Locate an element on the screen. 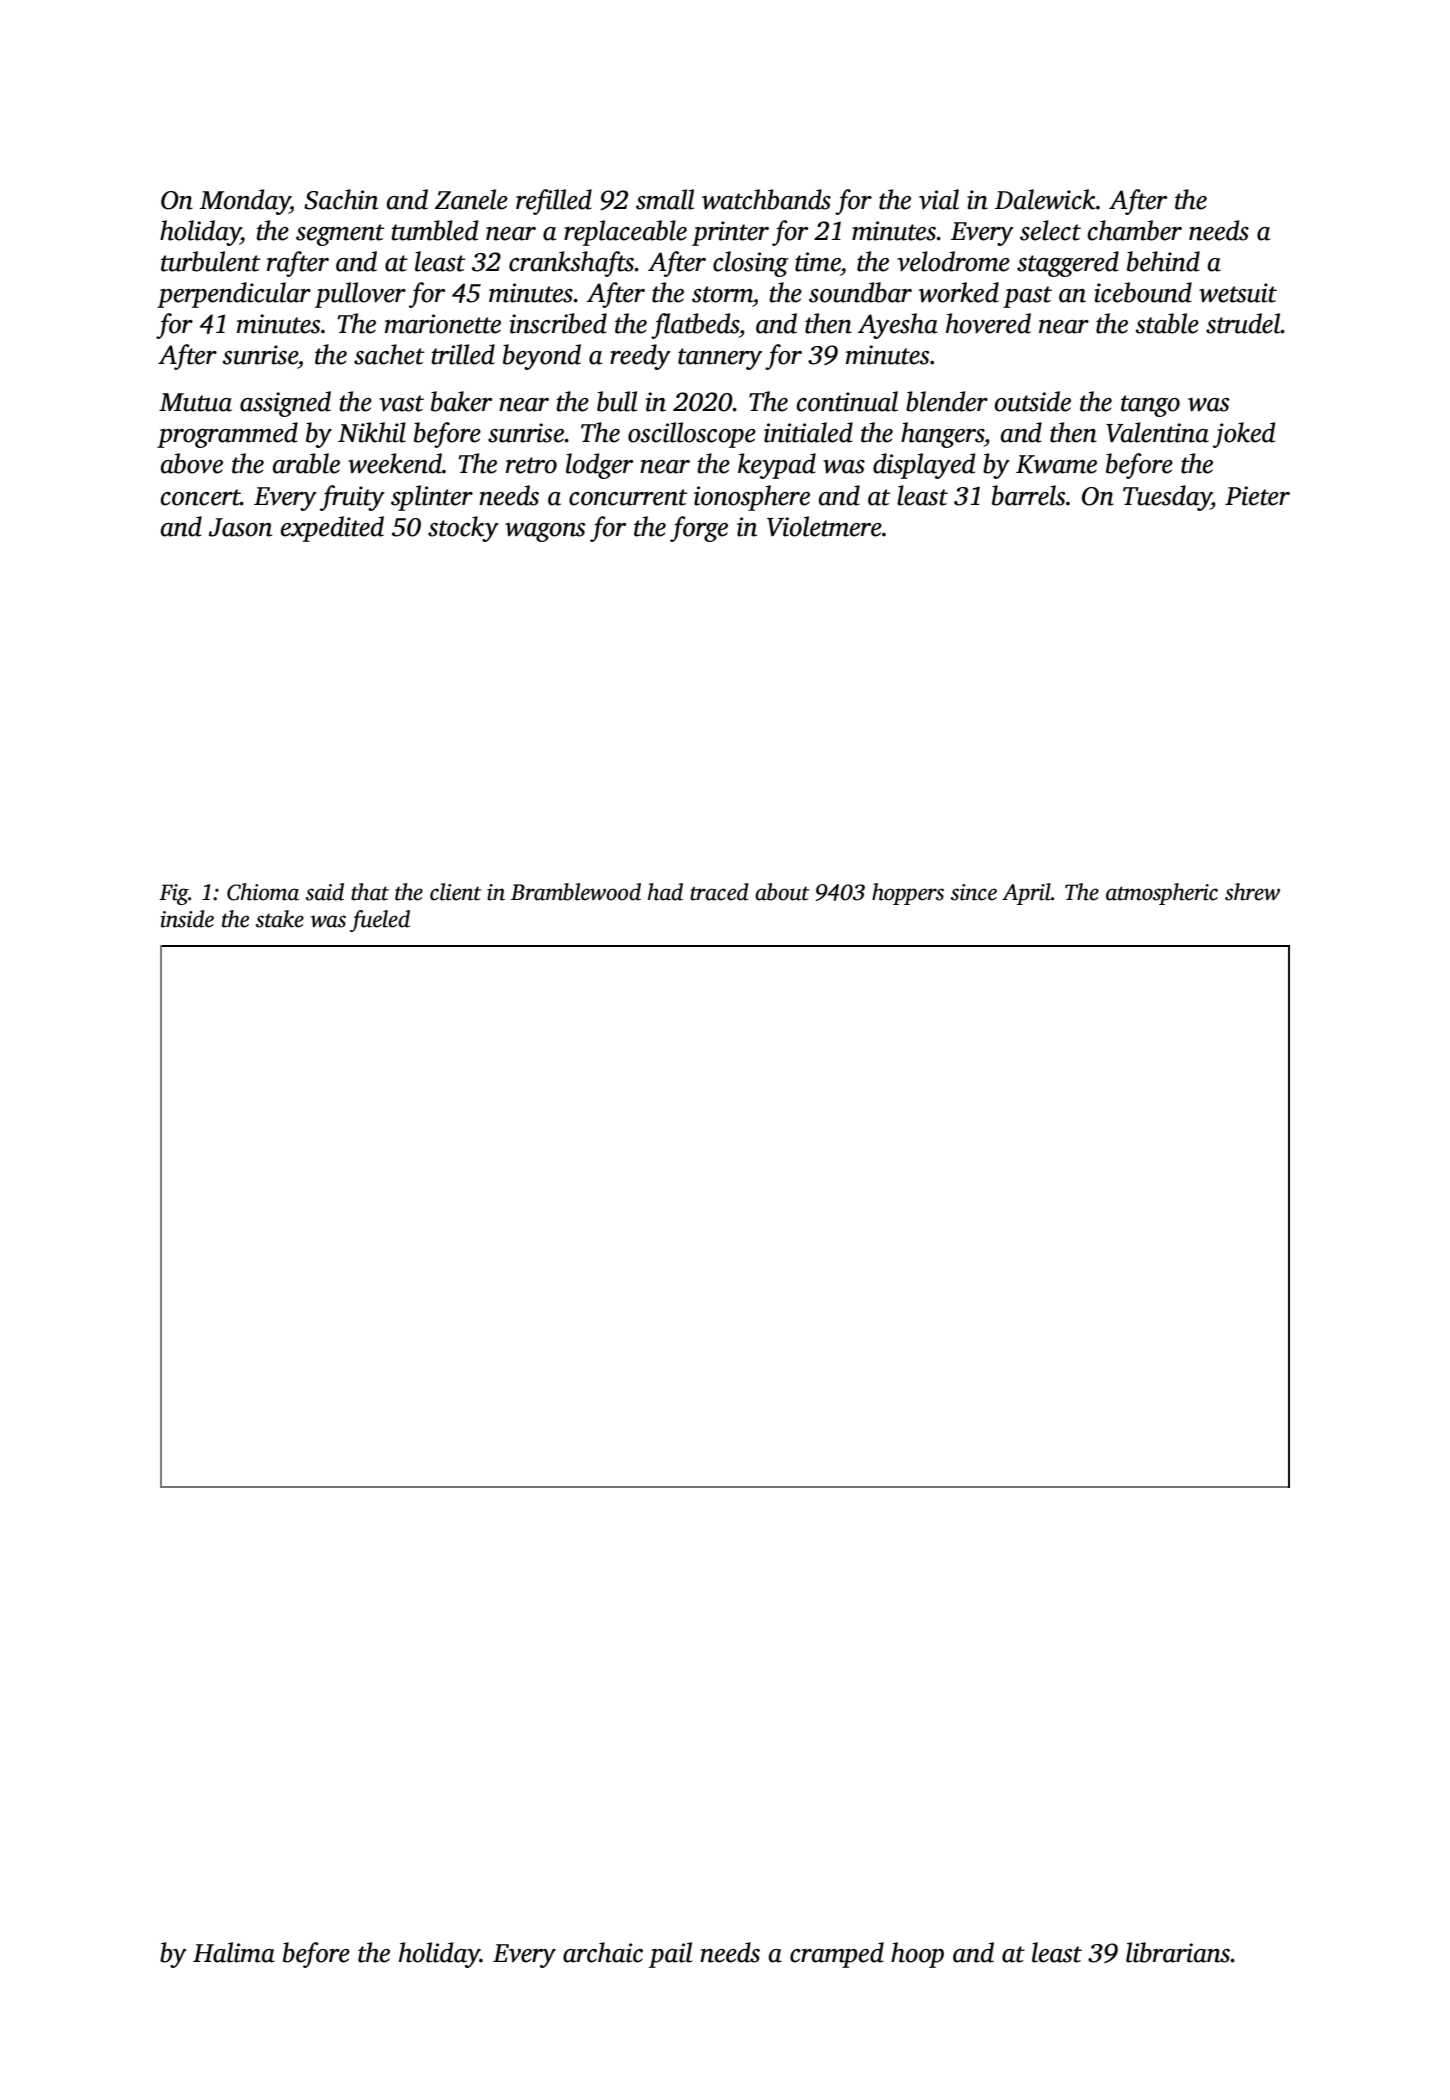 The height and width of the screenshot is (2100, 1450). fueled is located at coordinates (380, 921).
